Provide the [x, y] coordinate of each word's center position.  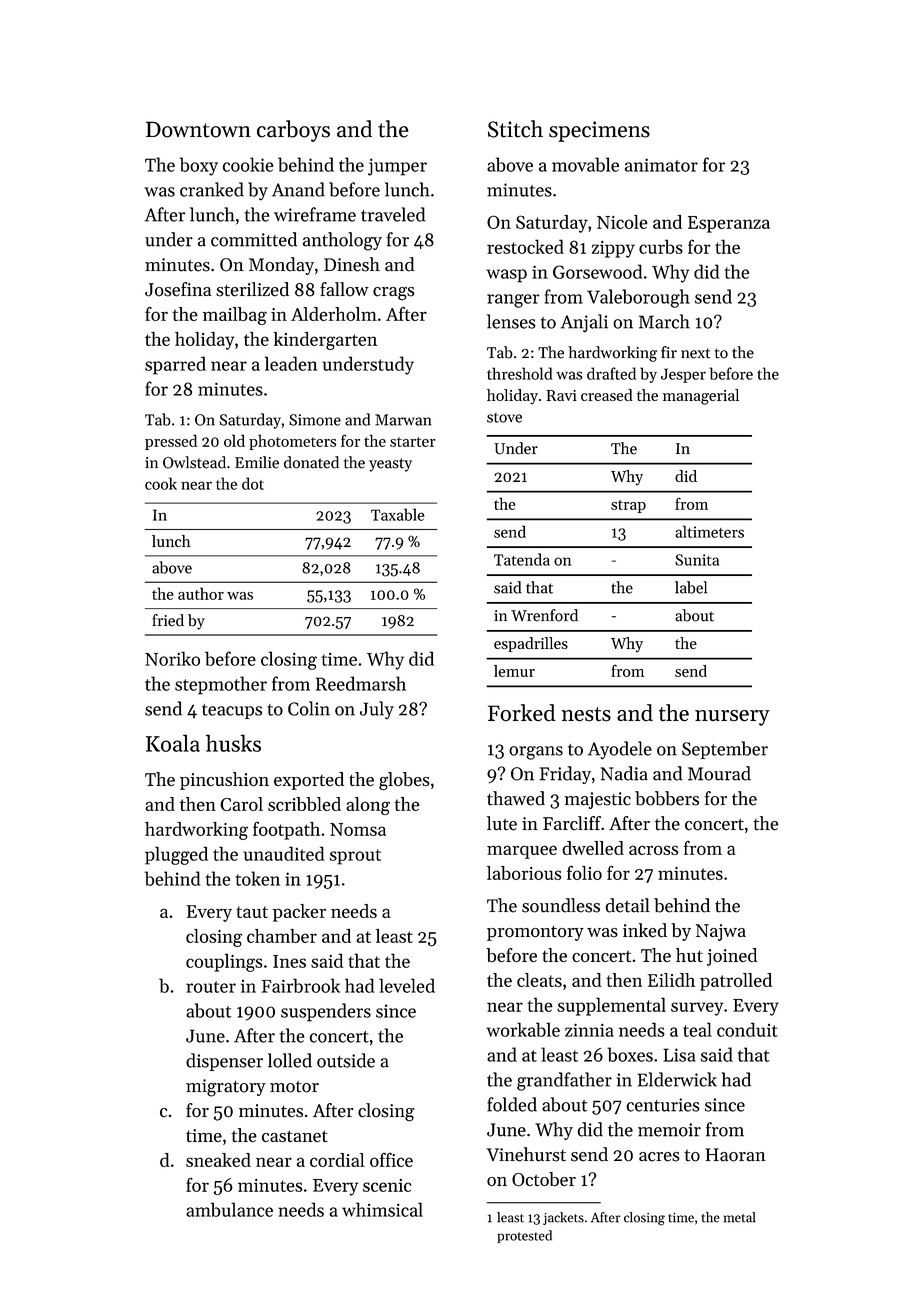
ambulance [229, 1209]
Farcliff [572, 823]
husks [233, 743]
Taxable [397, 514]
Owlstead [194, 462]
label [691, 587]
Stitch [515, 129]
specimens [599, 131]
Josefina [178, 289]
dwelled [593, 848]
